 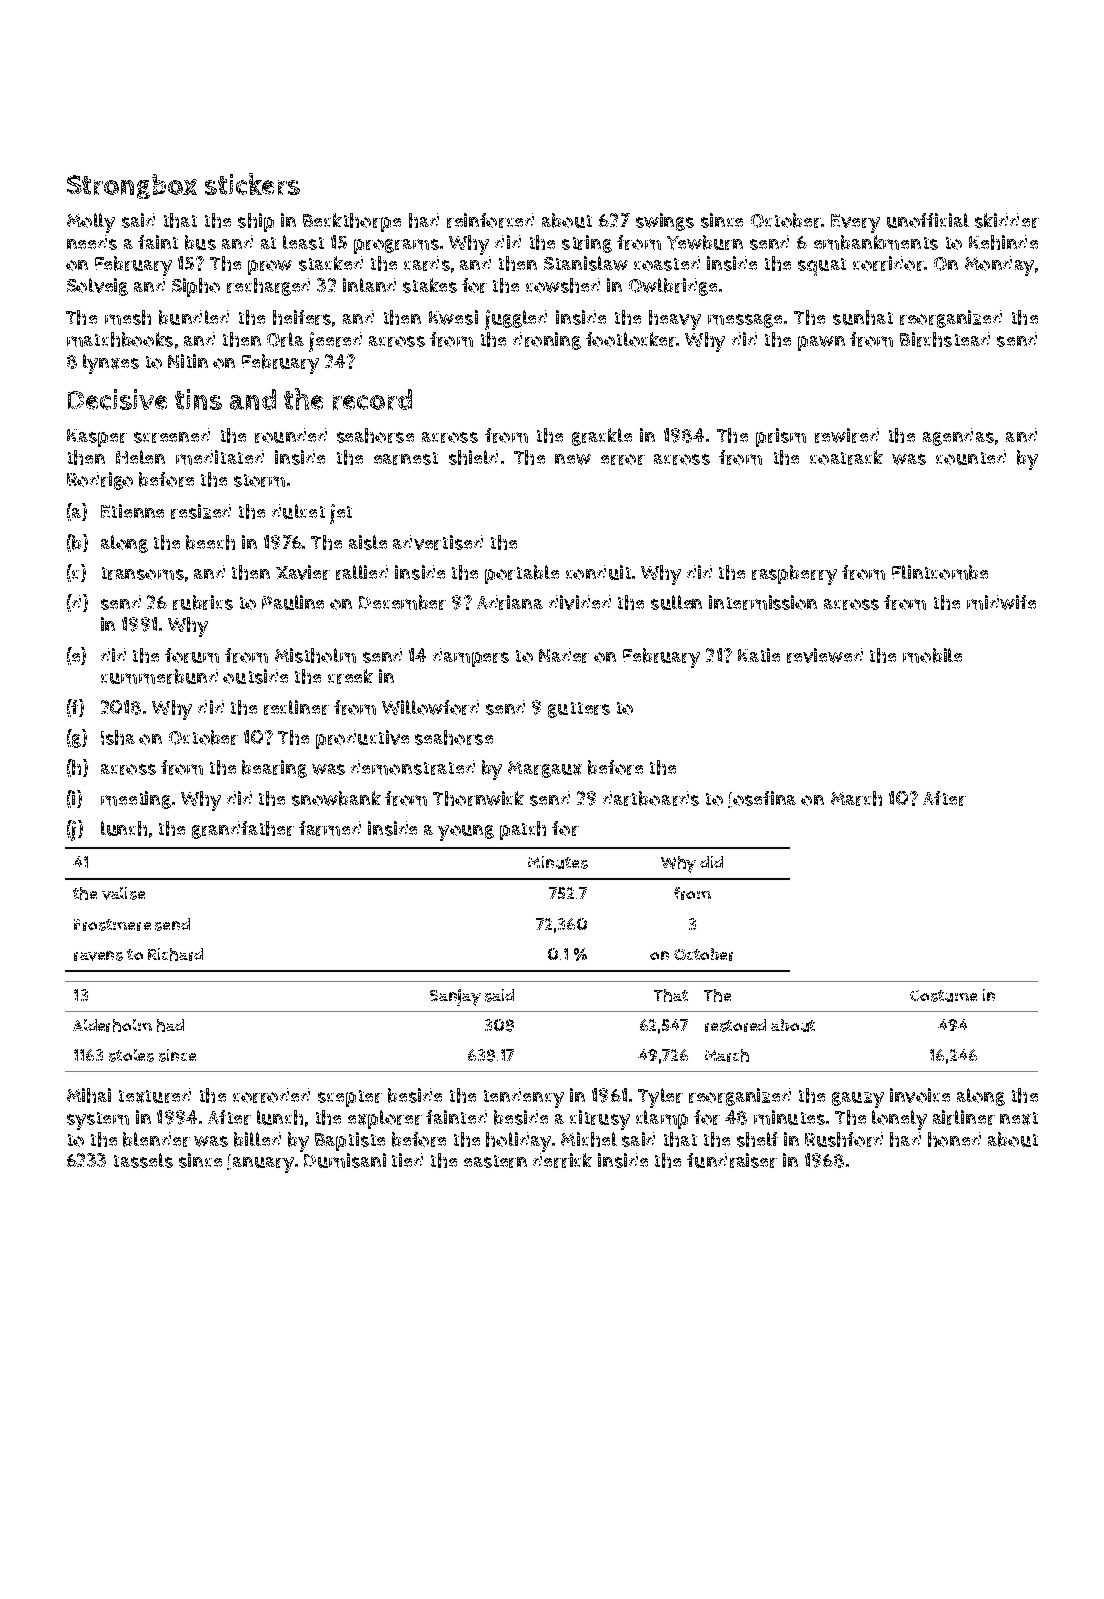 What do you see at coordinates (132, 186) in the screenshot?
I see `Strongbox` at bounding box center [132, 186].
